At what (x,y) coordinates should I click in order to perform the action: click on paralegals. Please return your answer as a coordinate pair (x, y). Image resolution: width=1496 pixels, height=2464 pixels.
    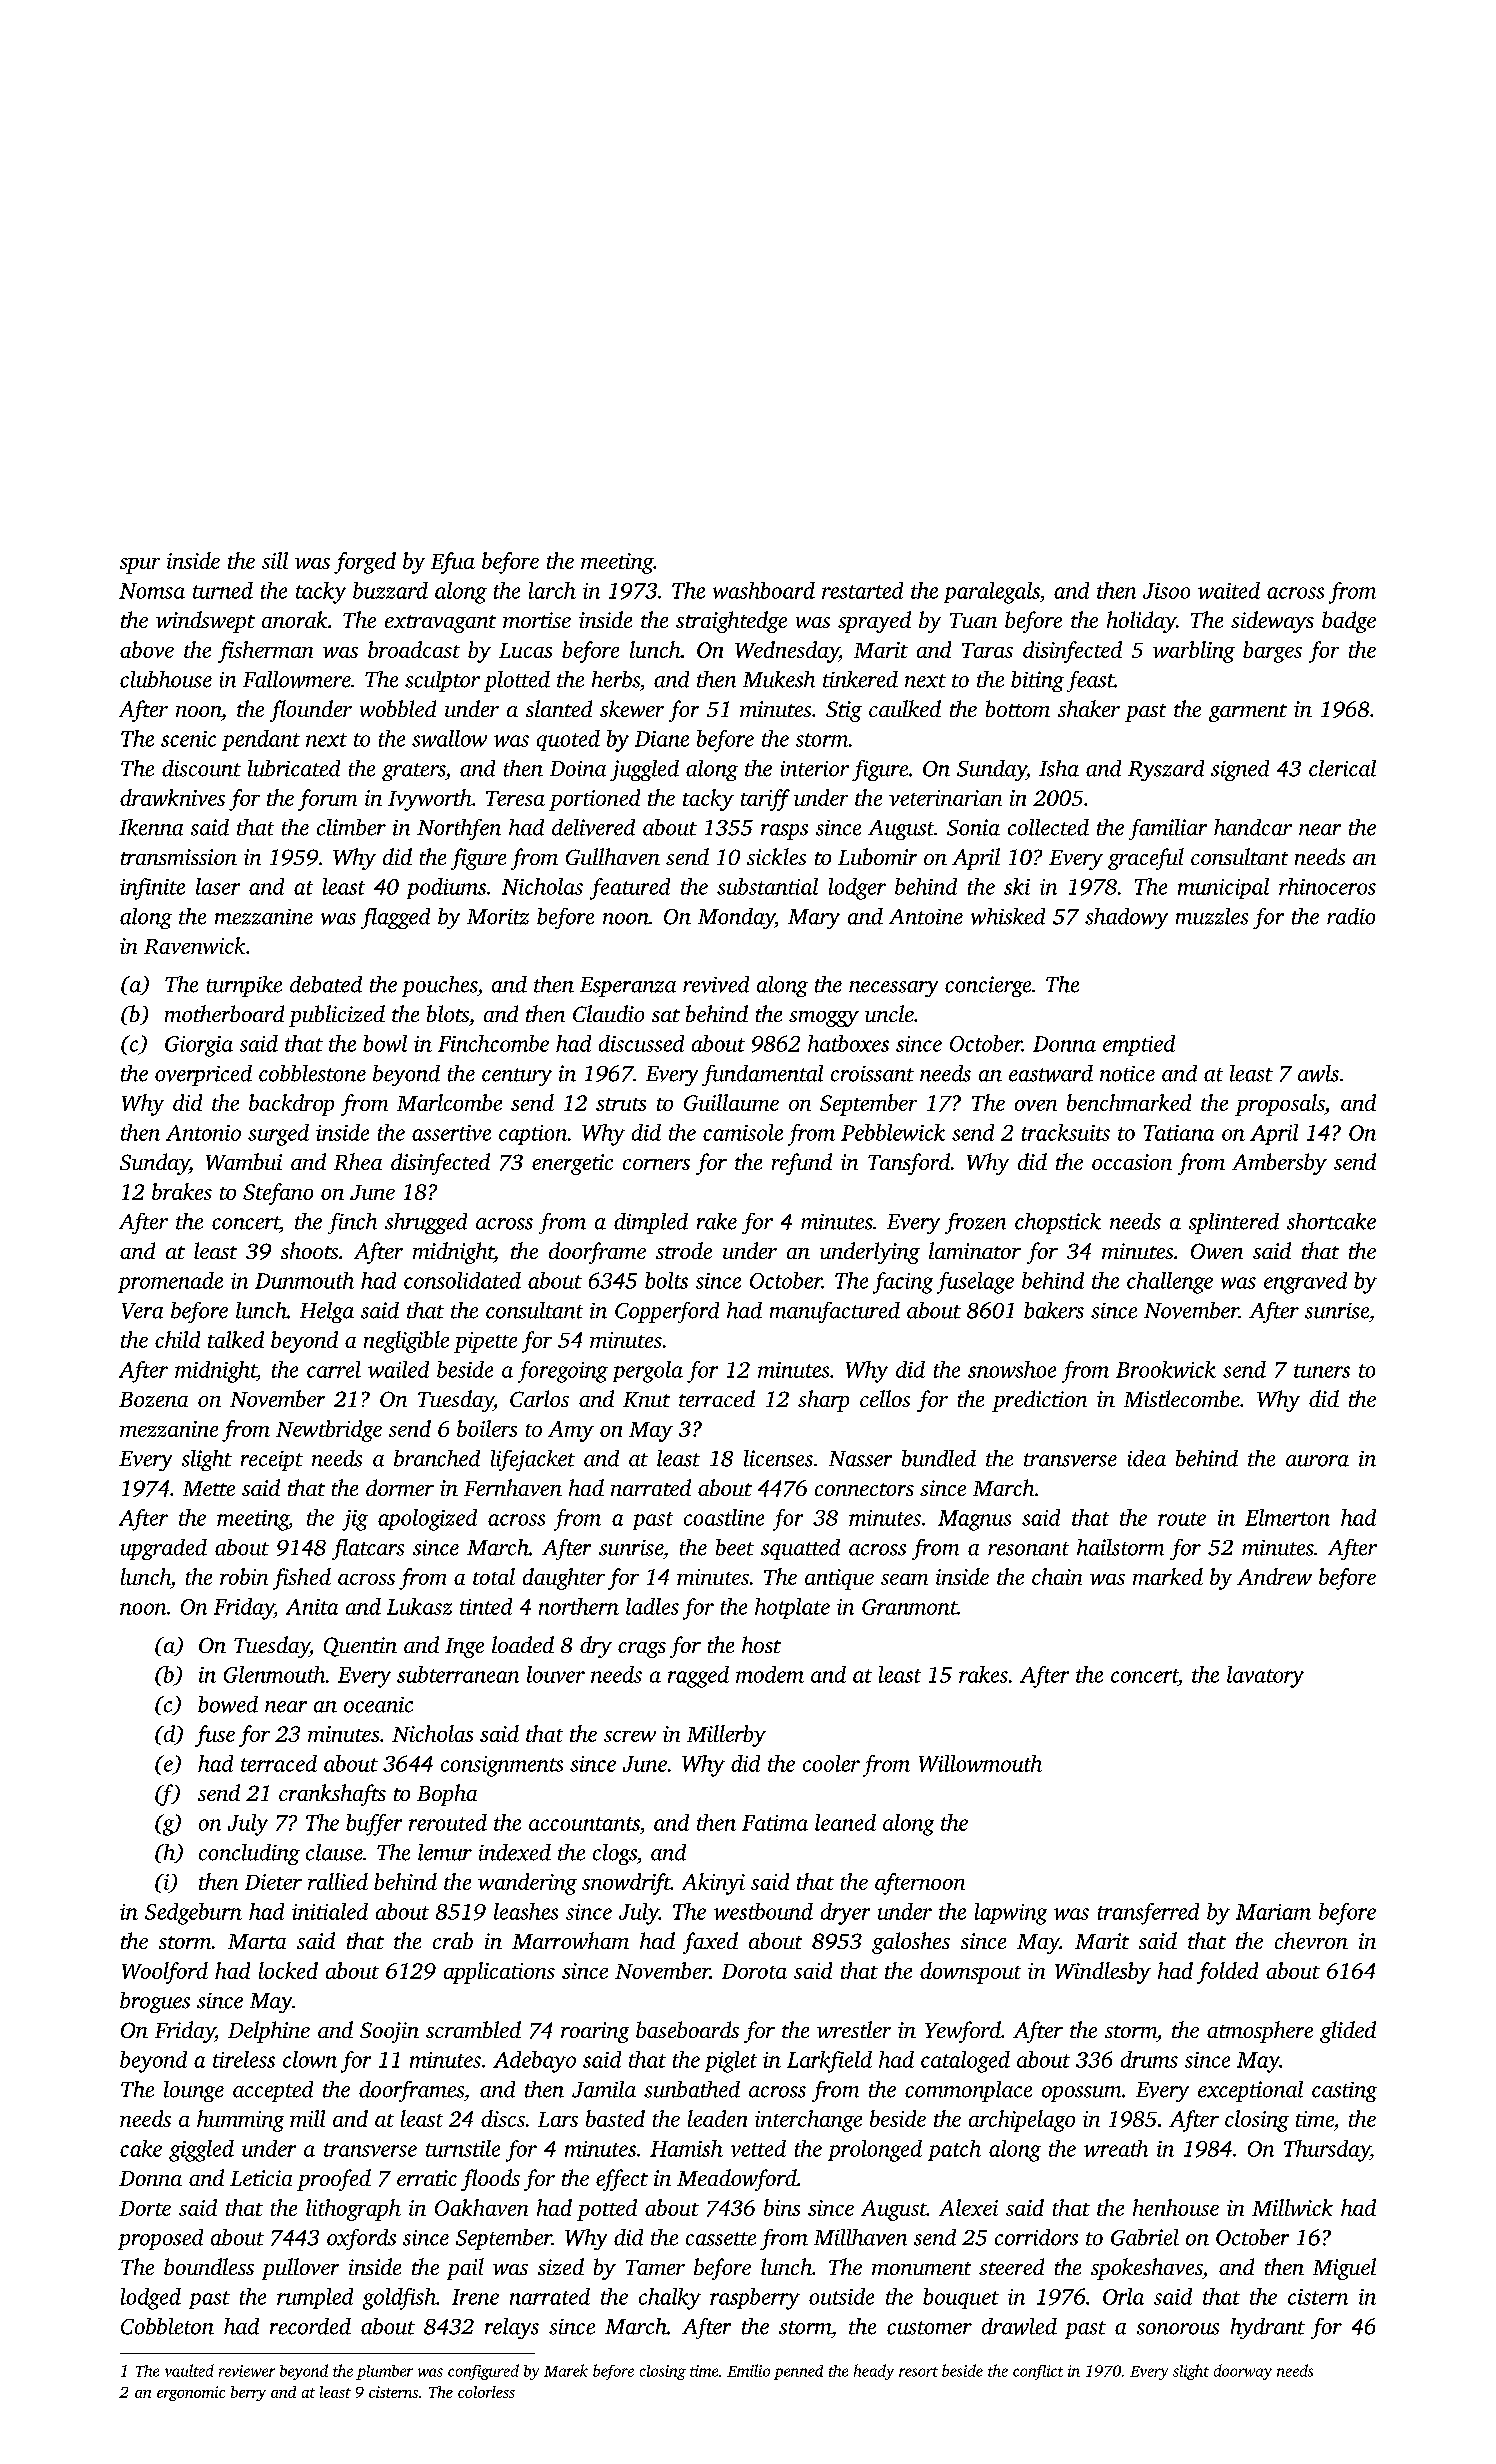
    Looking at the image, I should click on (992, 593).
